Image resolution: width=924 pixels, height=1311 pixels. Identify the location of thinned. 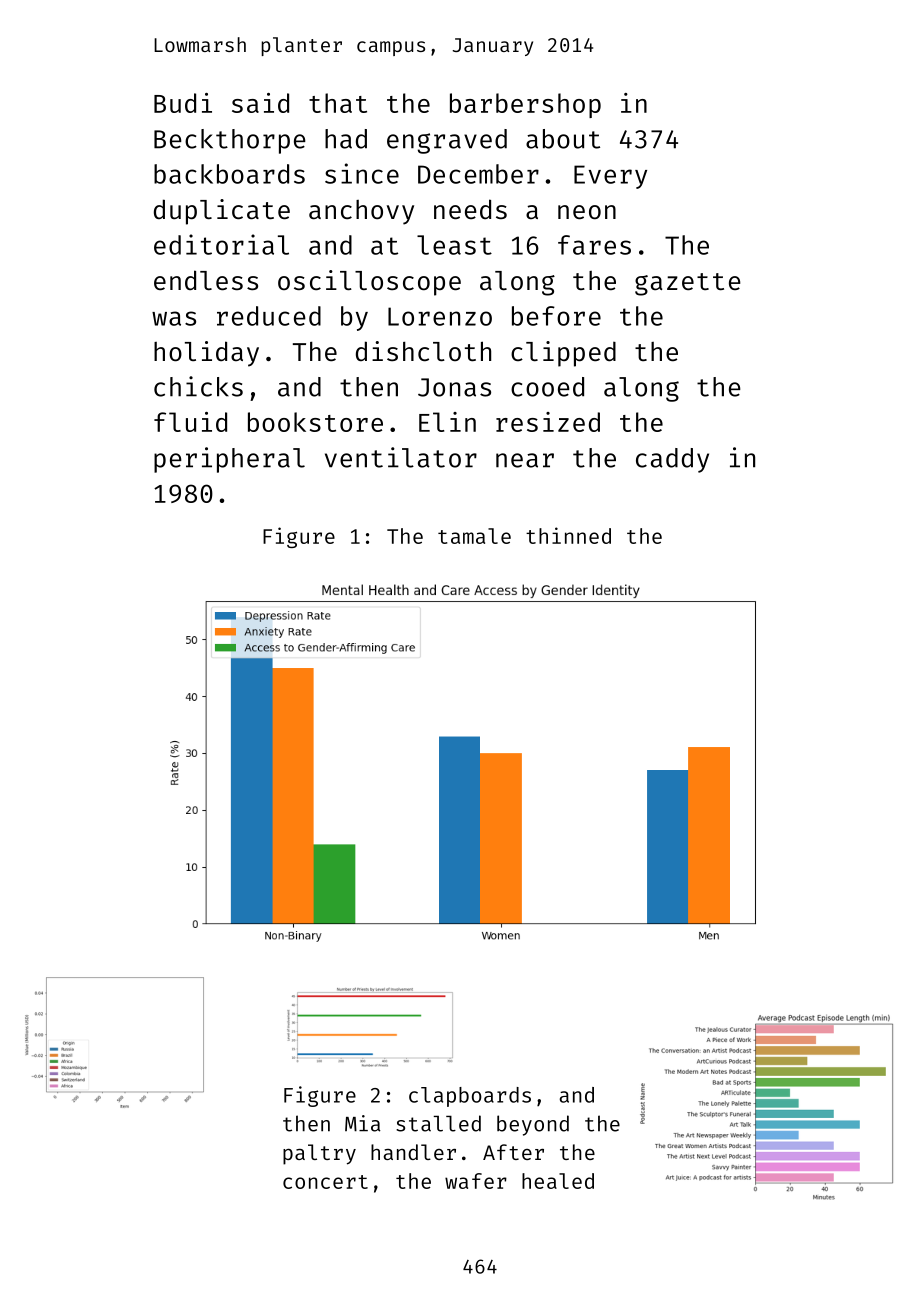
(568, 535).
